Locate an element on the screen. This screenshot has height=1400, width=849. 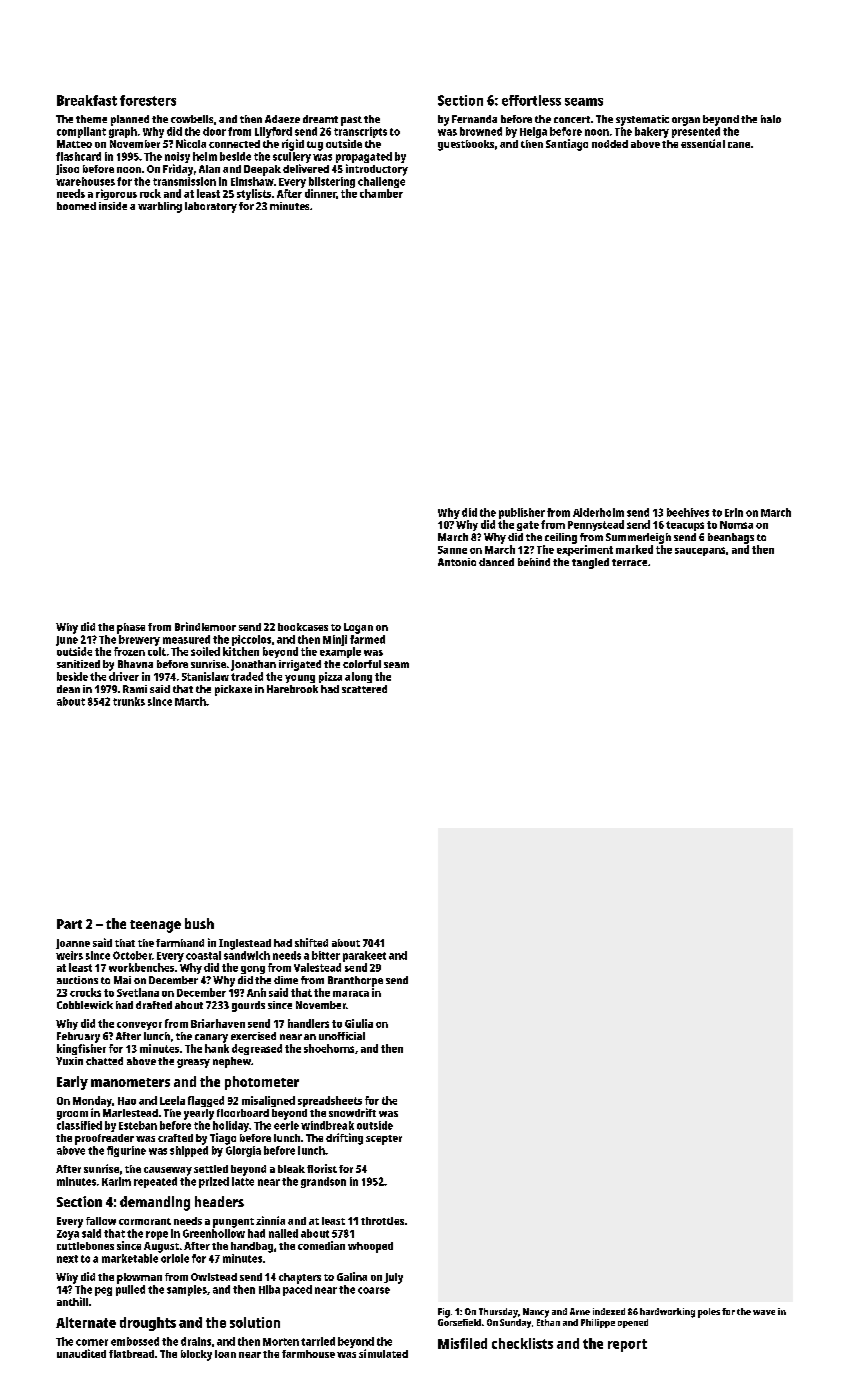
Mai is located at coordinates (122, 980).
